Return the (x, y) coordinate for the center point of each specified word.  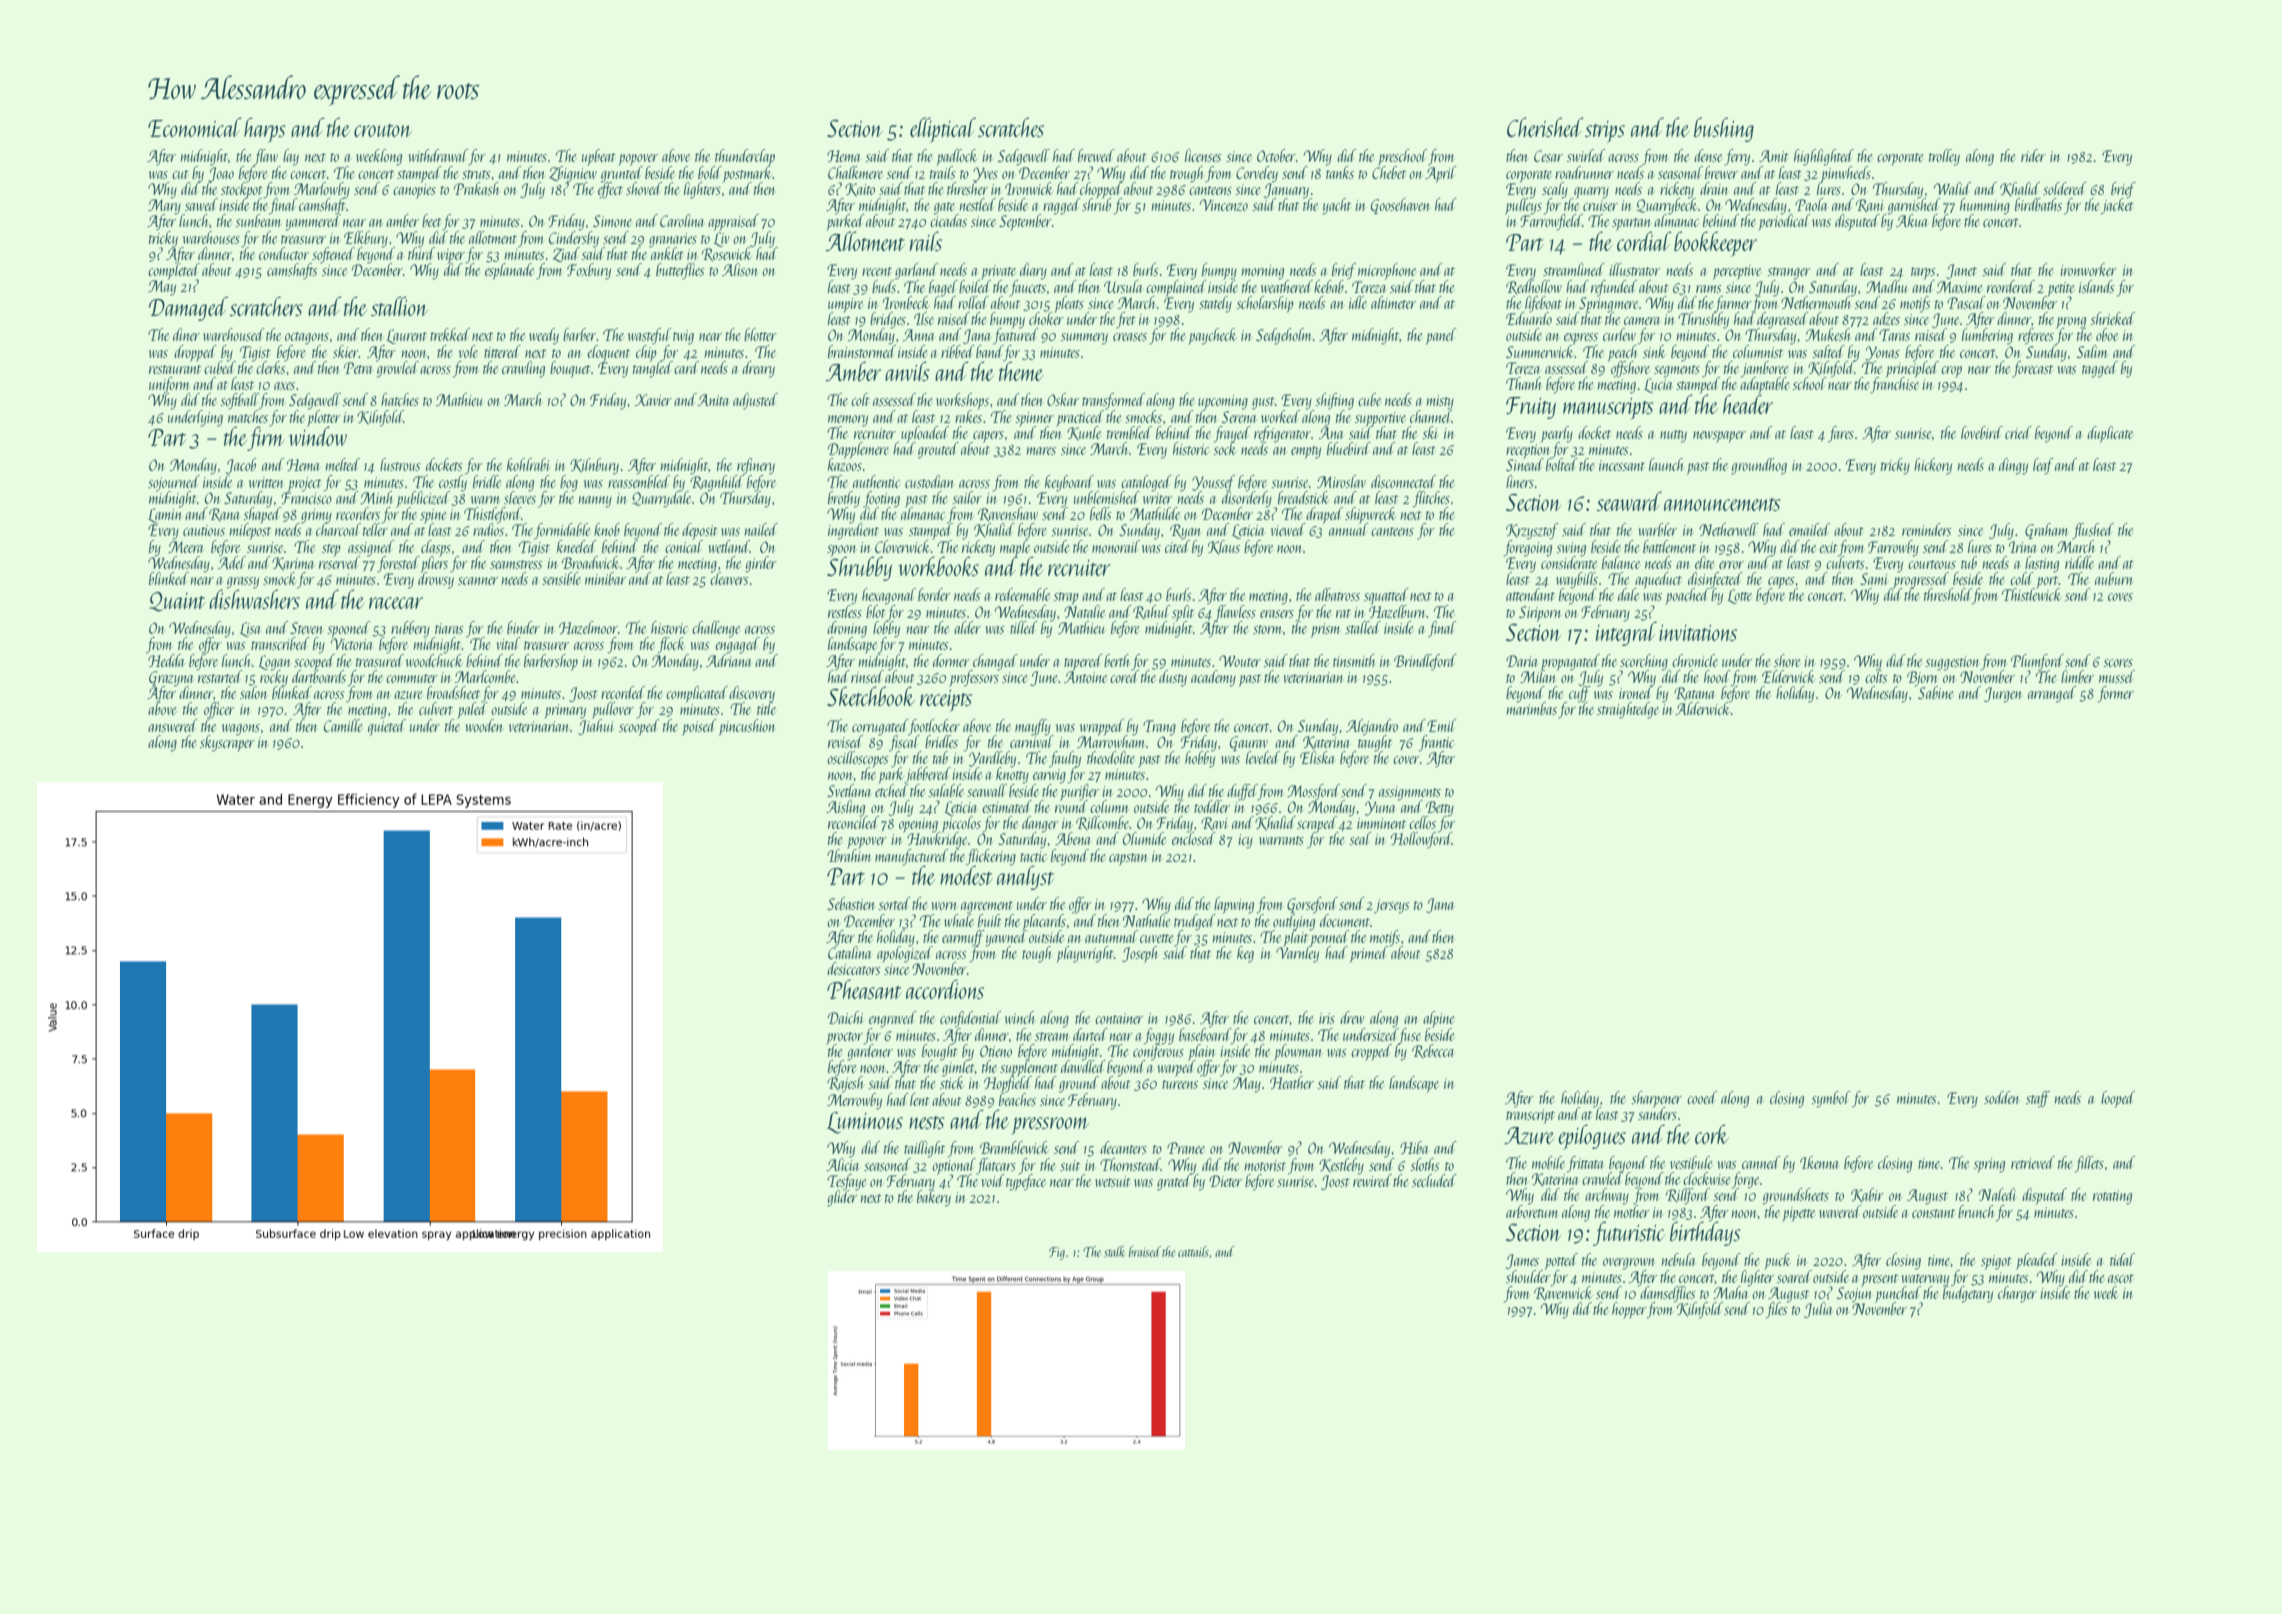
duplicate (2110, 434)
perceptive (1737, 272)
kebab (1329, 286)
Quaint (177, 602)
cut (180, 174)
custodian (929, 481)
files (1777, 1310)
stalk (1114, 1251)
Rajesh (845, 1084)
